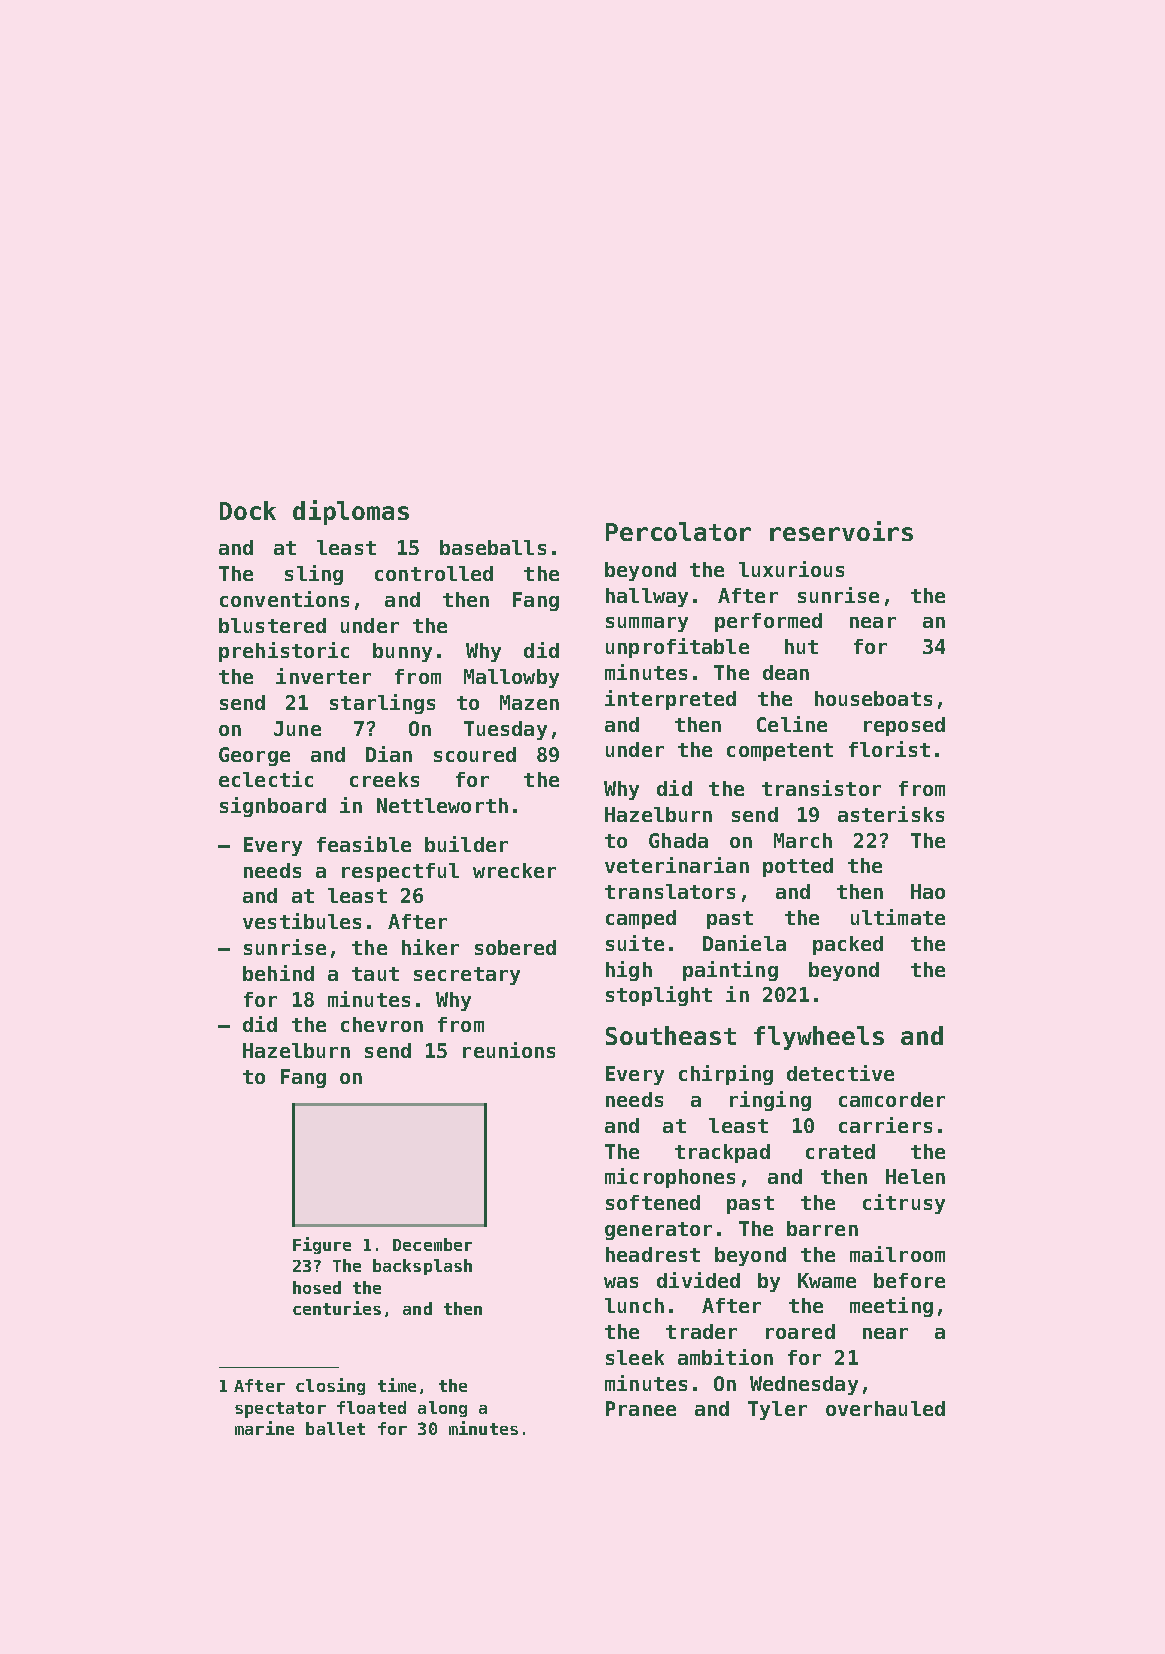 The image size is (1165, 1654). I want to click on eclectic, so click(266, 779).
